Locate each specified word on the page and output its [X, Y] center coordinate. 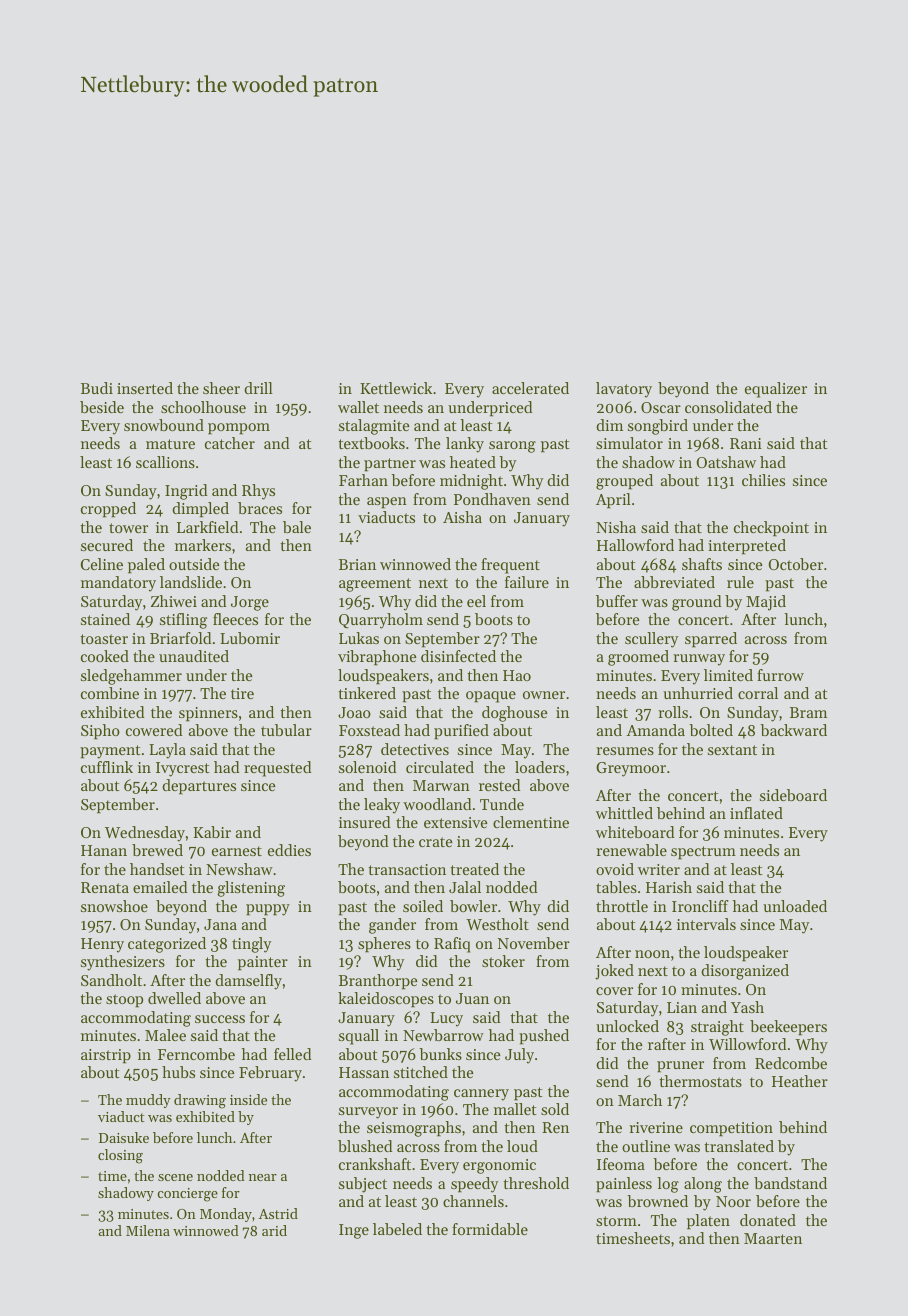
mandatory [118, 584]
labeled [397, 1229]
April [613, 501]
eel [476, 601]
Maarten [773, 1238]
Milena [148, 1230]
